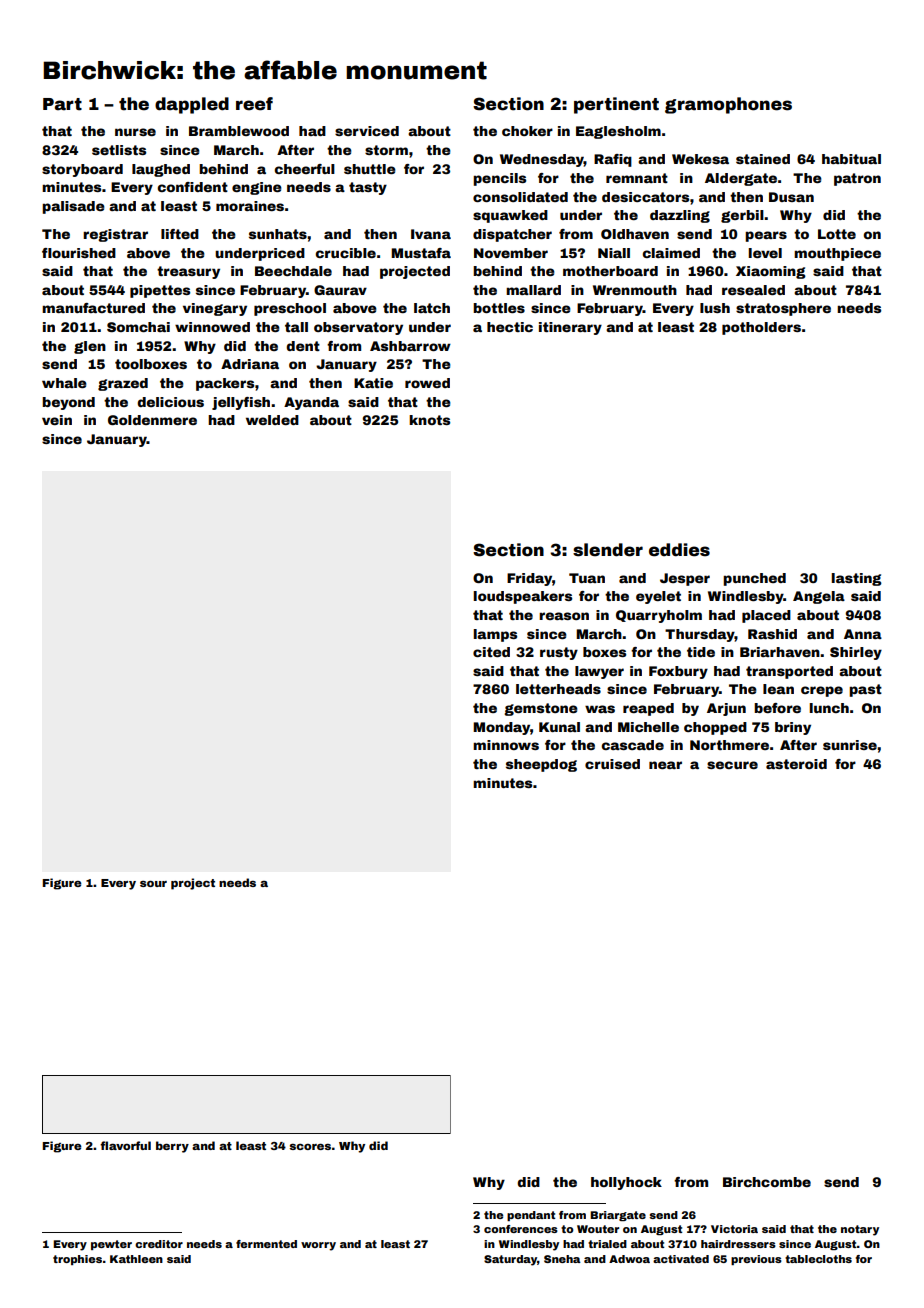  What do you see at coordinates (125, 1145) in the screenshot?
I see `flavorful` at bounding box center [125, 1145].
